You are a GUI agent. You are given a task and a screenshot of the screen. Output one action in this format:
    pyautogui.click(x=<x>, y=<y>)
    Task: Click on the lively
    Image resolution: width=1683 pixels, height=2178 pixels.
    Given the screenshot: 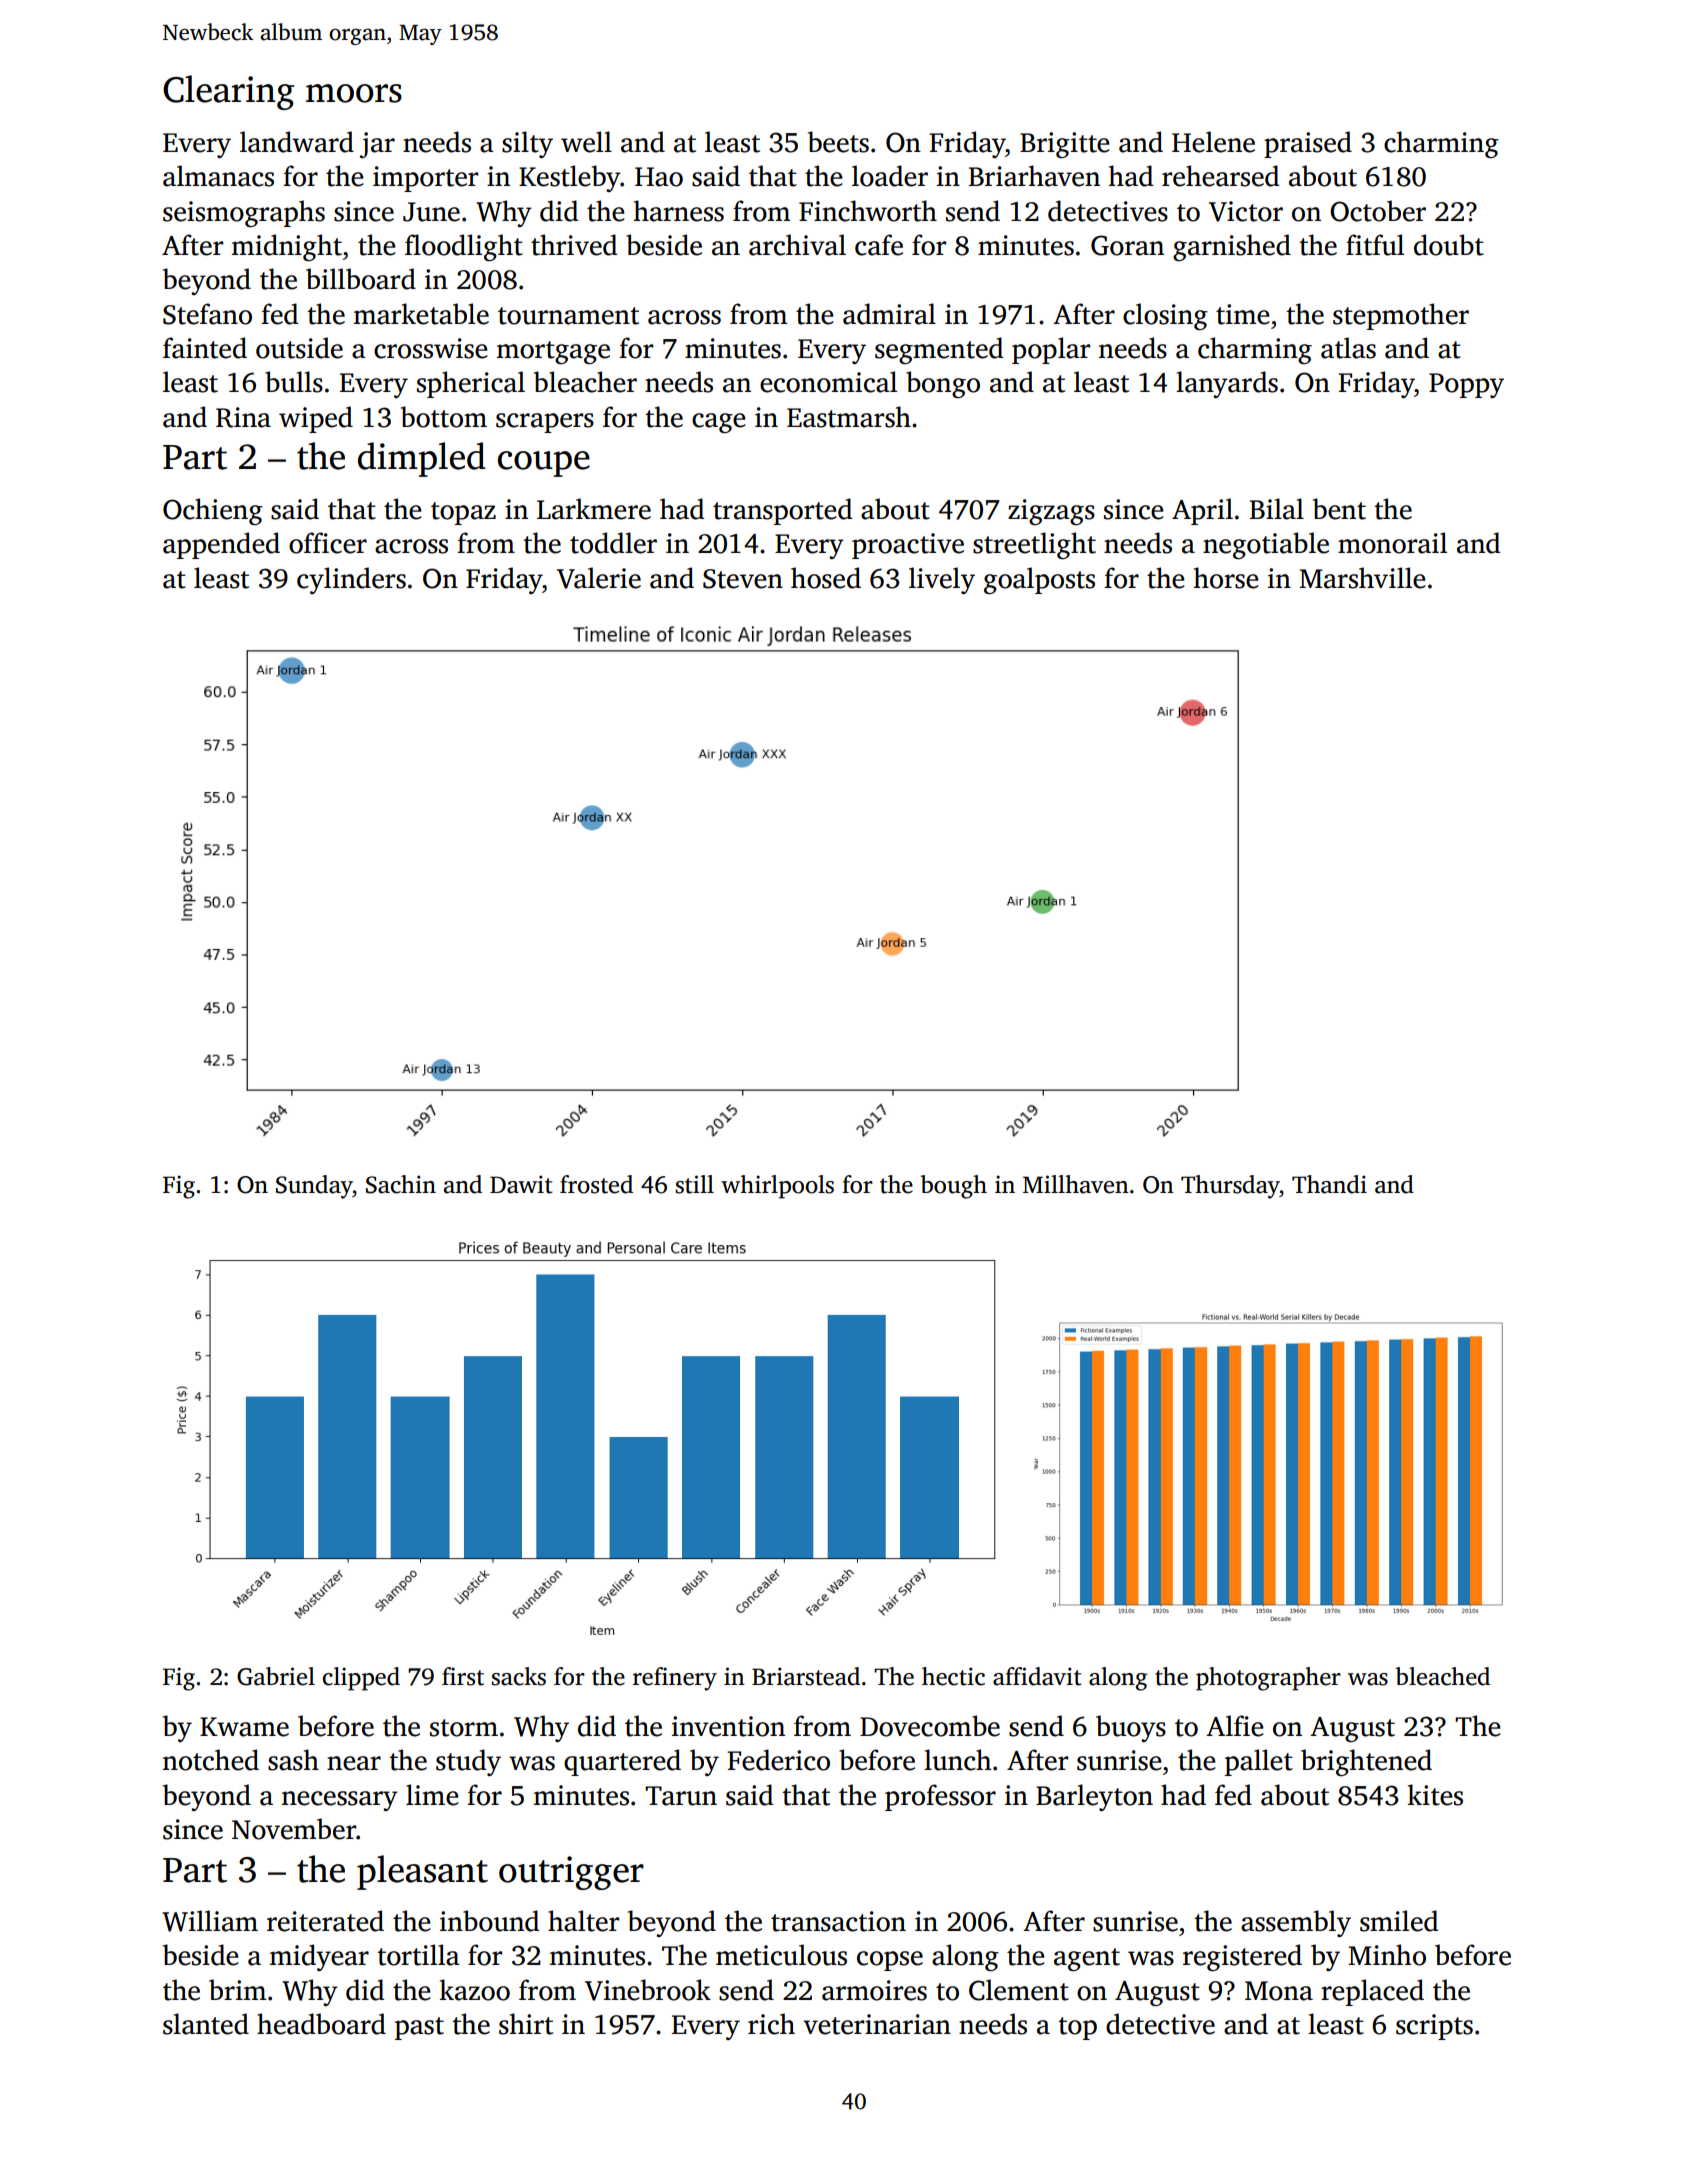 What is the action you would take?
    pyautogui.click(x=942, y=580)
